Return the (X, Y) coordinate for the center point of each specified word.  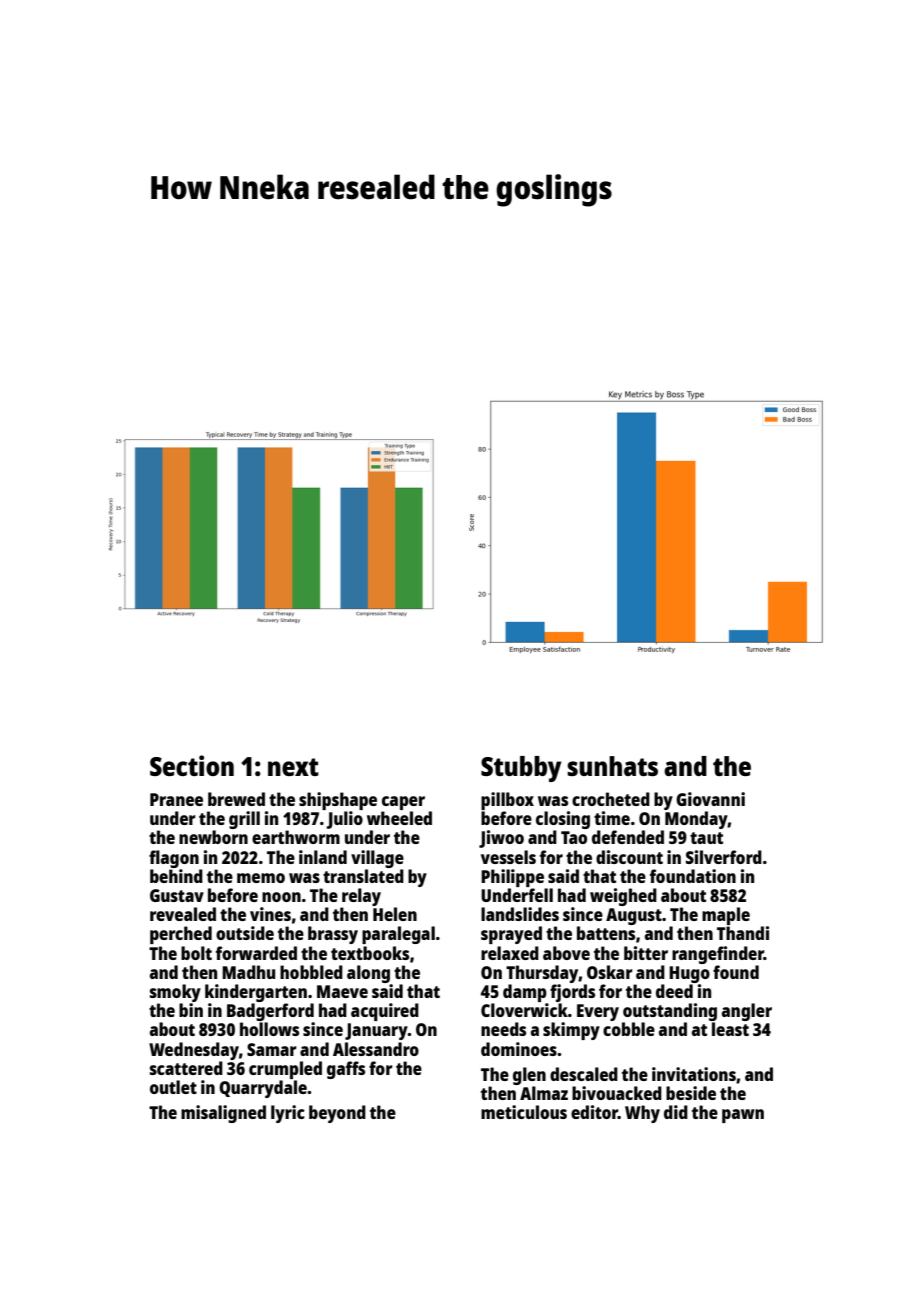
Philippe (512, 878)
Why (642, 1114)
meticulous (524, 1112)
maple (726, 916)
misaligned (223, 1114)
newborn (213, 837)
